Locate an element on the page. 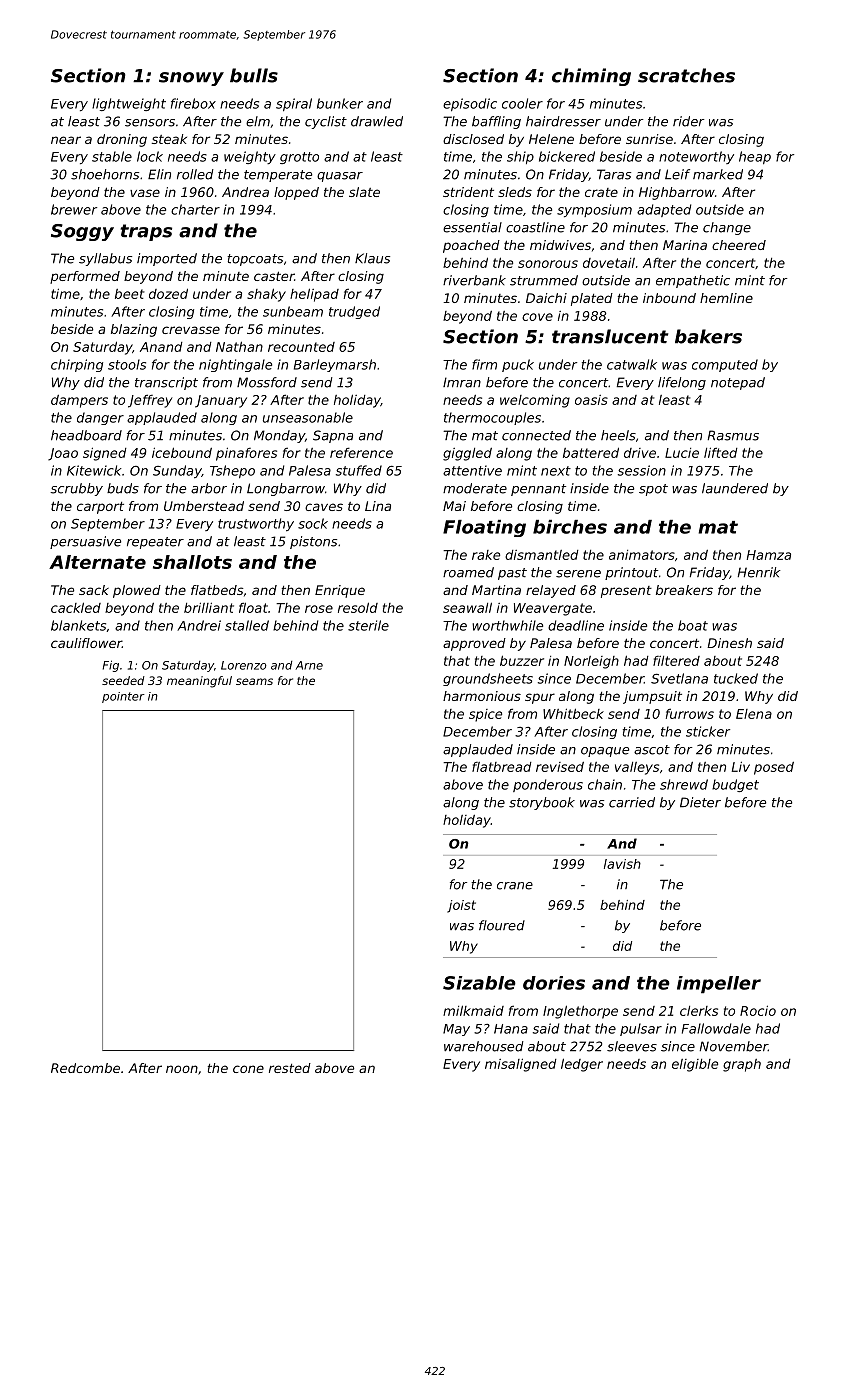 This document has width=849, height=1400. Hamza is located at coordinates (769, 555).
